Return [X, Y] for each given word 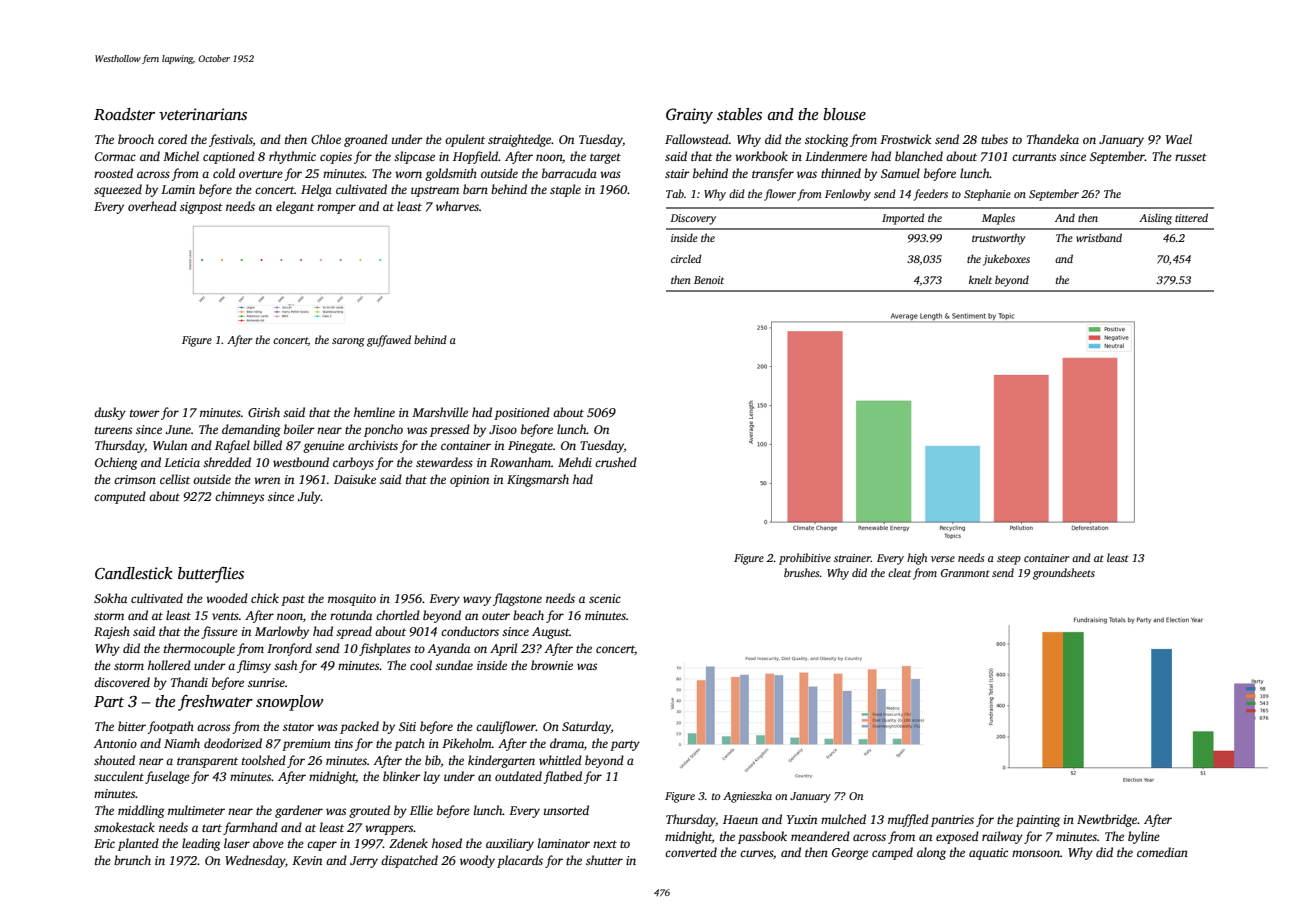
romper [336, 209]
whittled [560, 760]
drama [567, 743]
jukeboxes [1006, 260]
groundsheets [1064, 574]
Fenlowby [848, 195]
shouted [114, 760]
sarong [348, 342]
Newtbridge [1107, 820]
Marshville [440, 412]
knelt [980, 279]
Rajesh [112, 632]
